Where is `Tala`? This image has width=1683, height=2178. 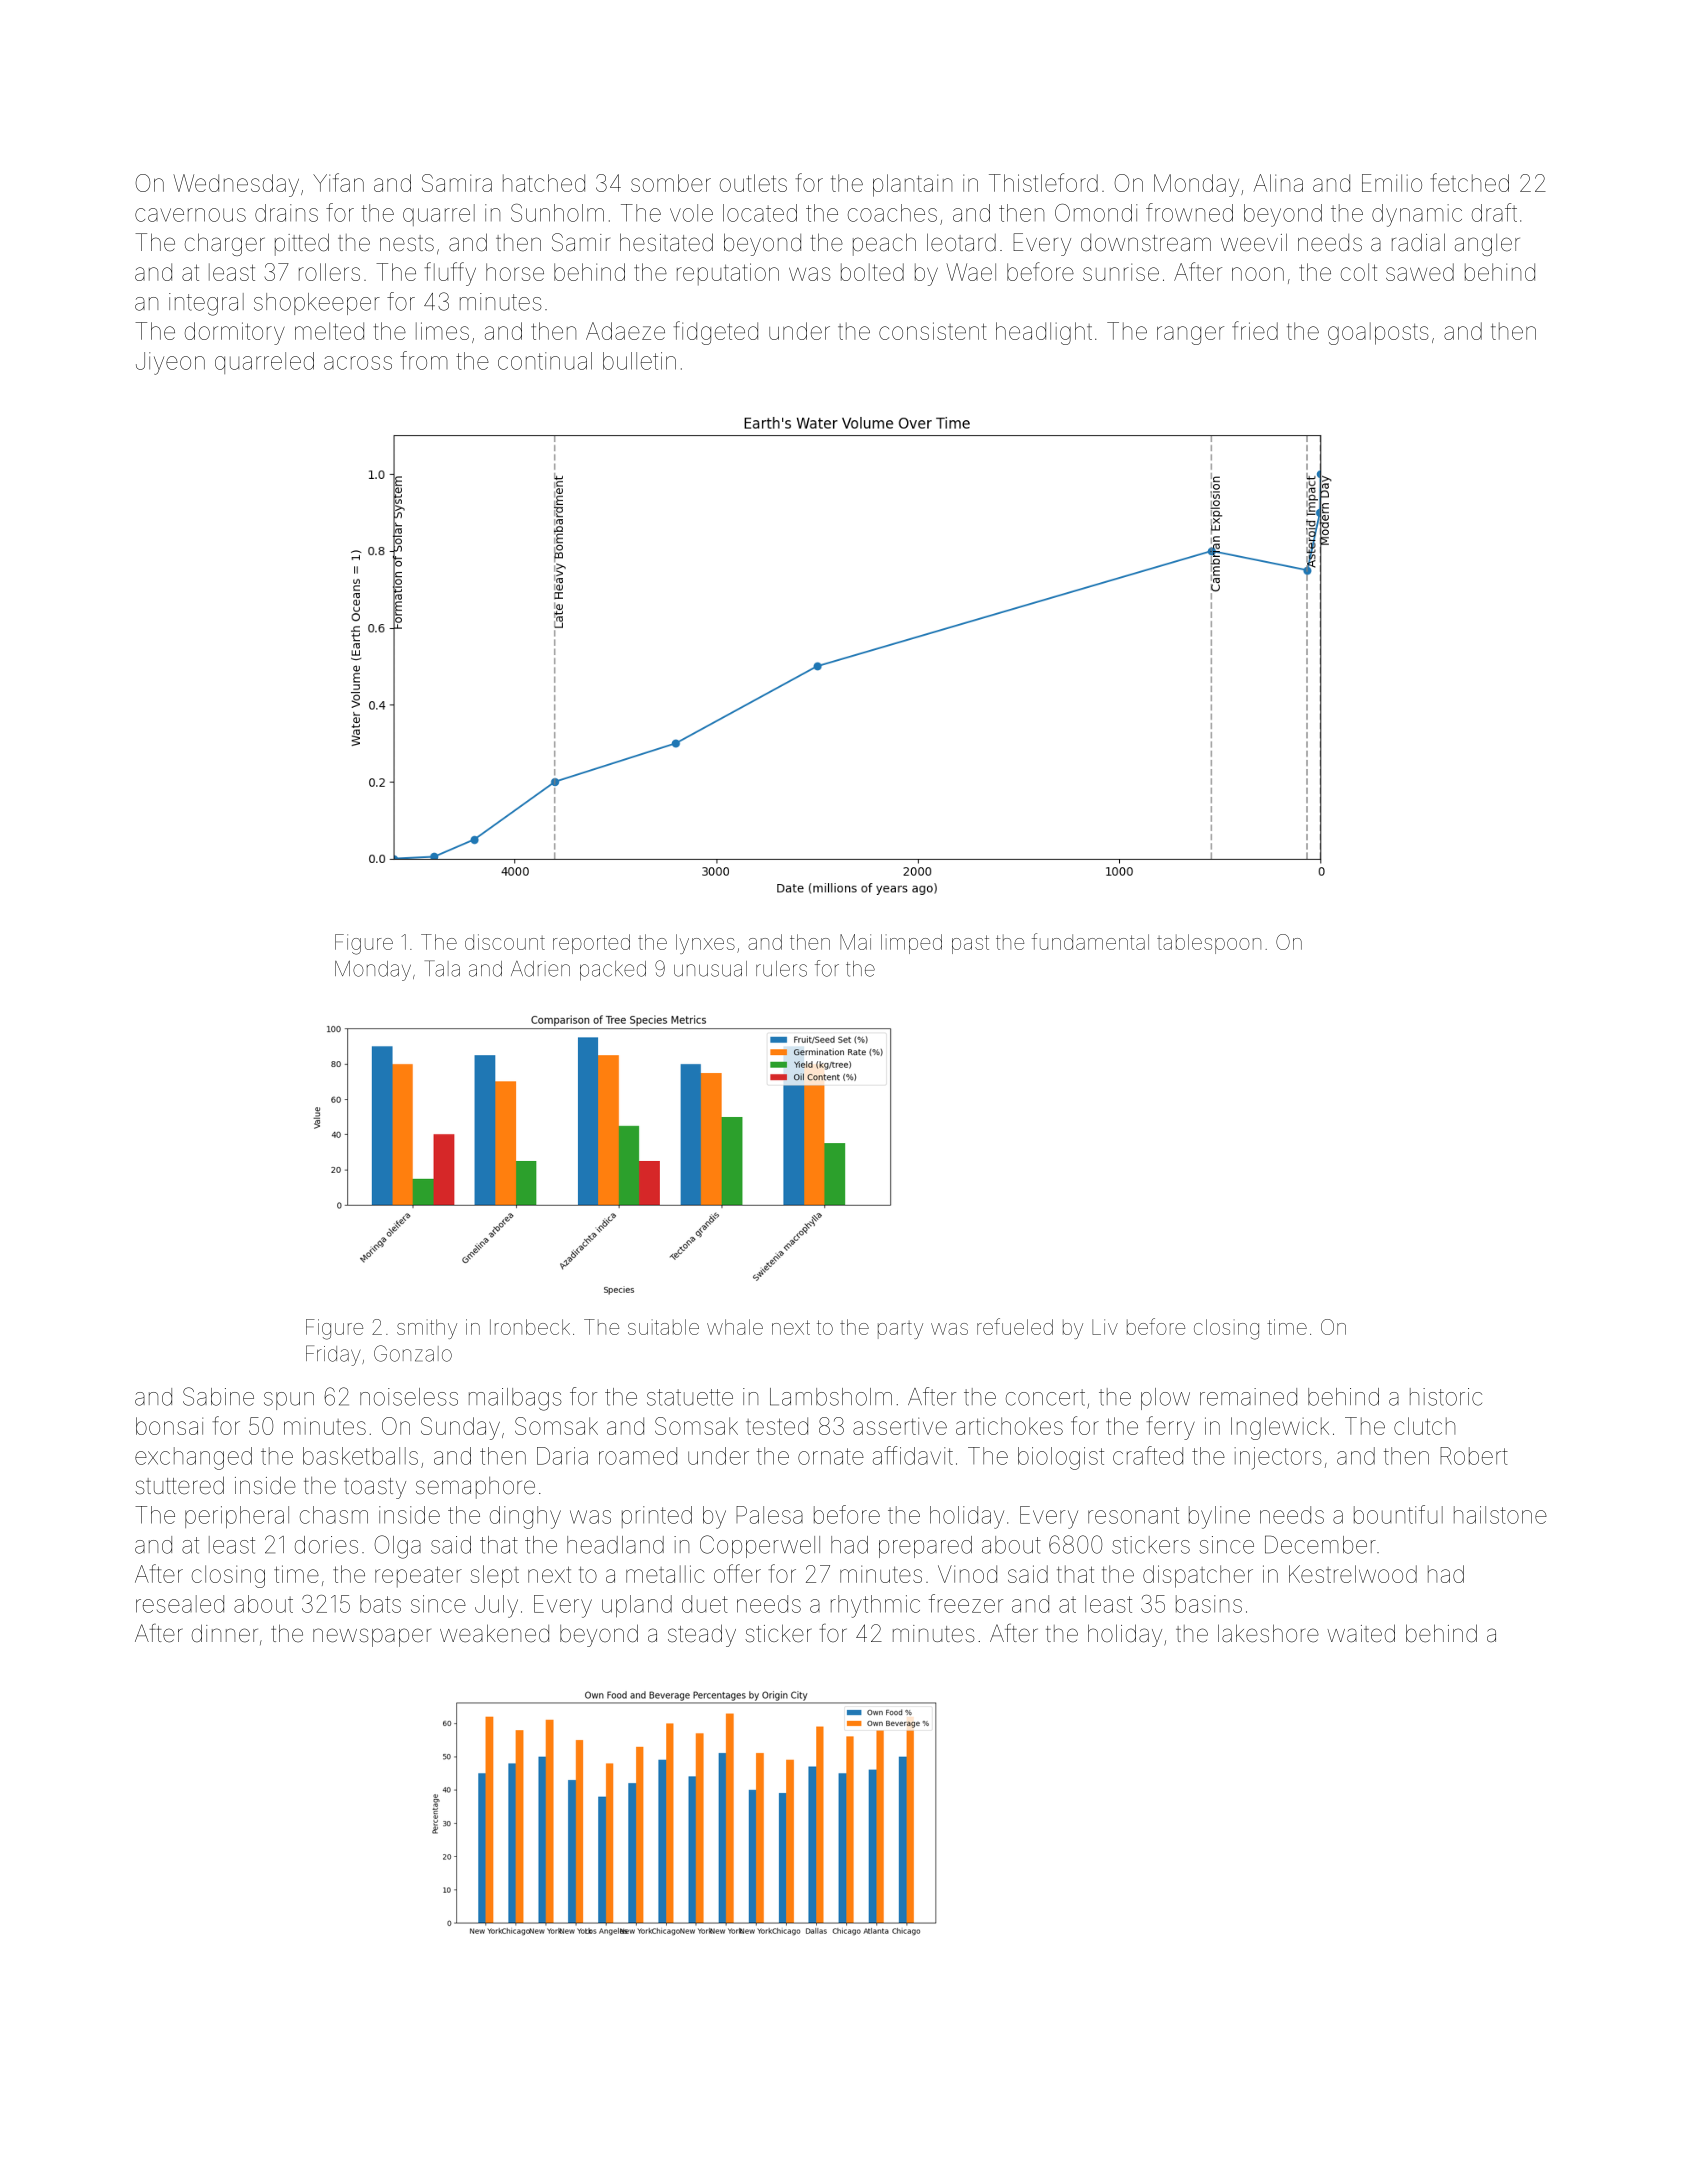
Tala is located at coordinates (442, 968).
